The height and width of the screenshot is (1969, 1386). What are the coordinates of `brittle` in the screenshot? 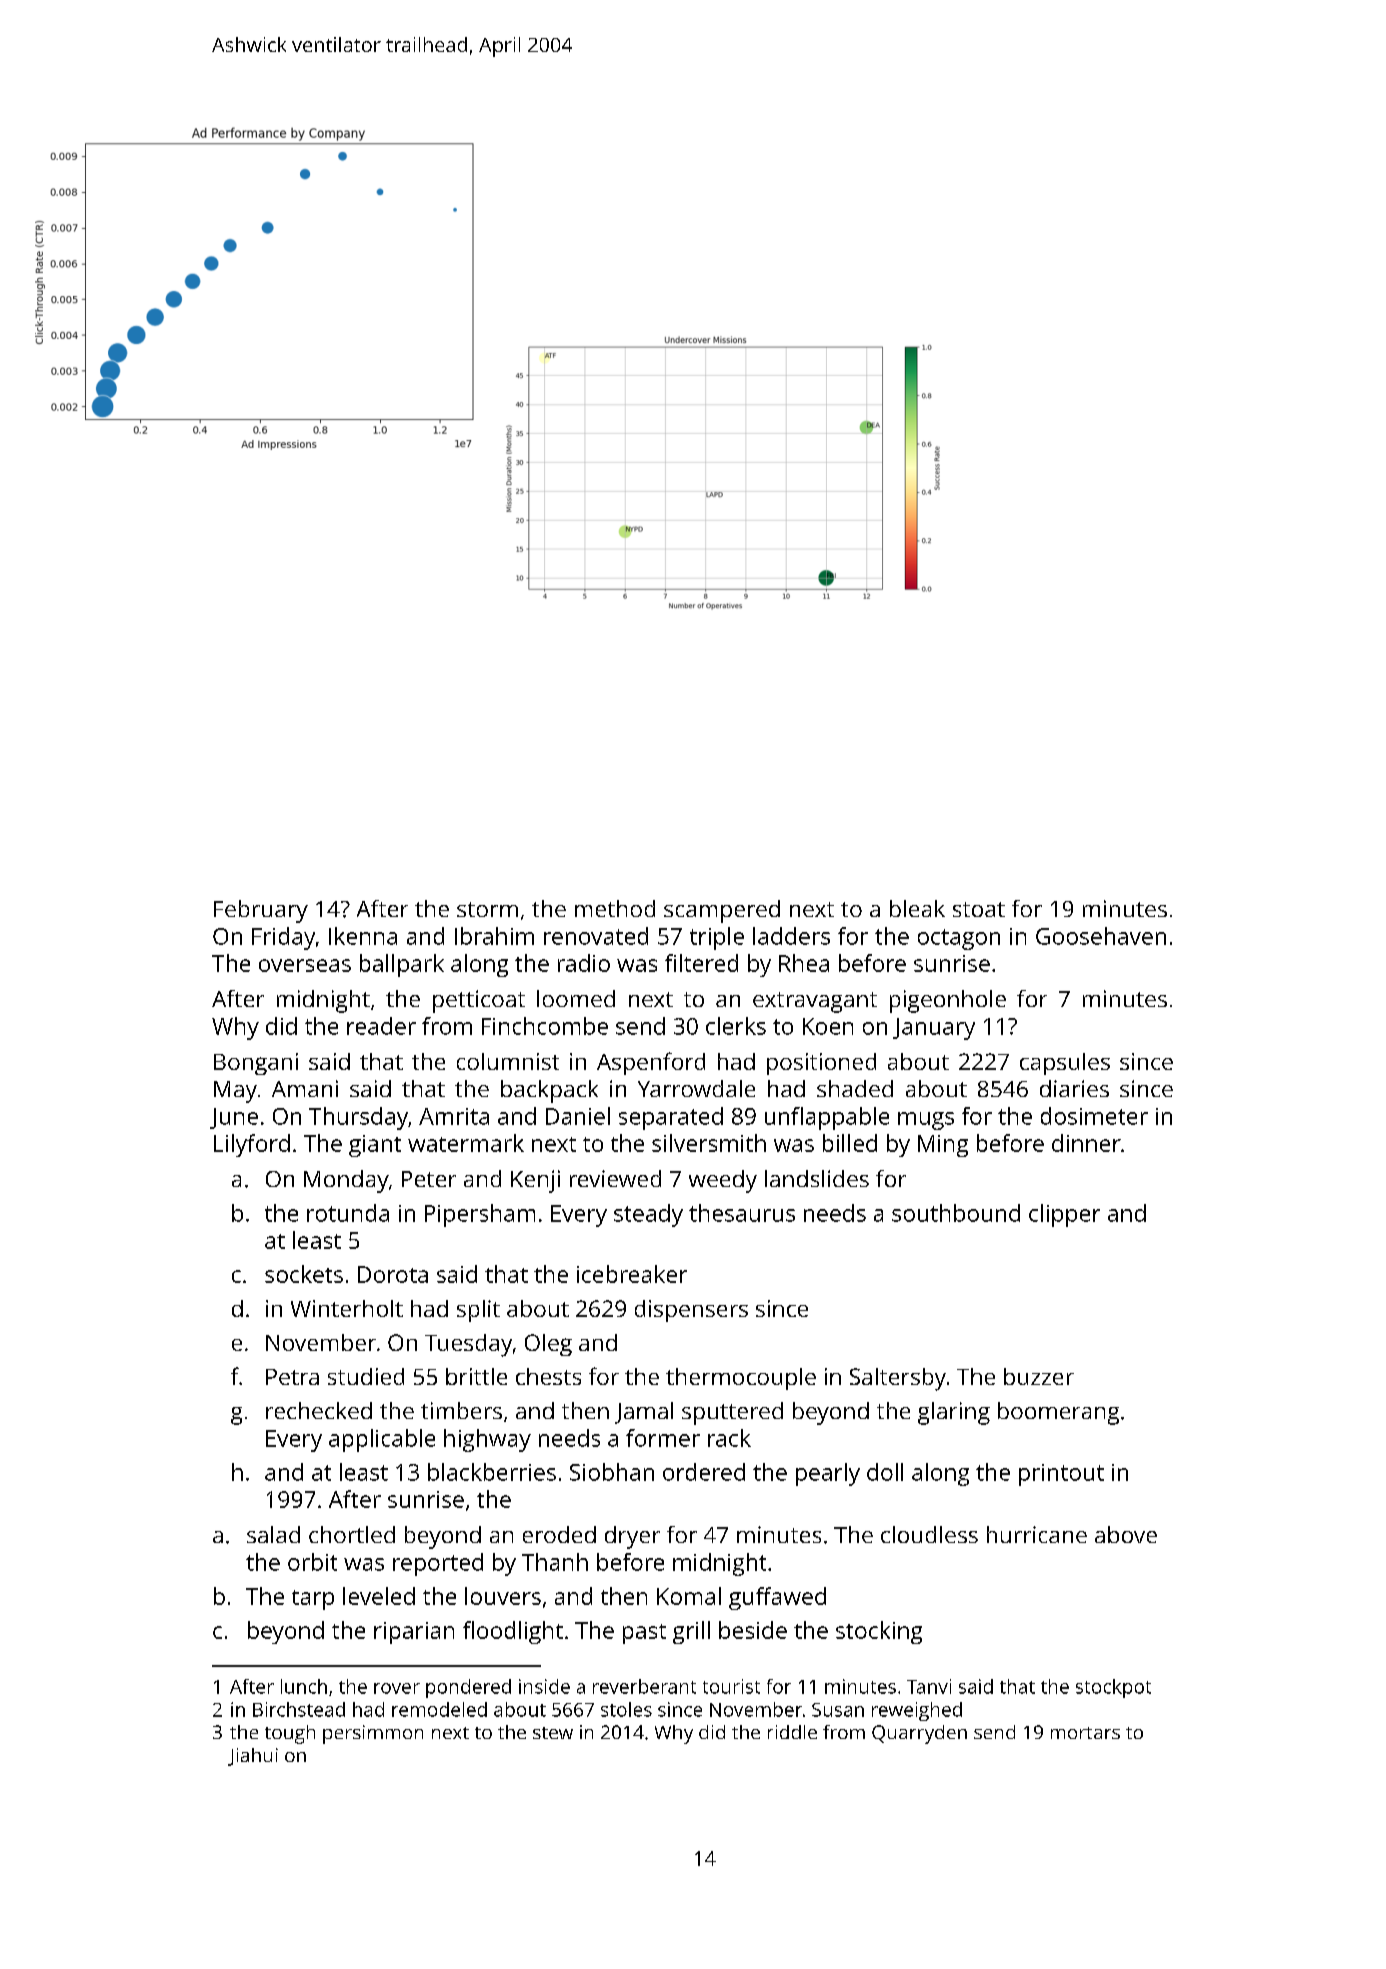 It's located at (476, 1376).
